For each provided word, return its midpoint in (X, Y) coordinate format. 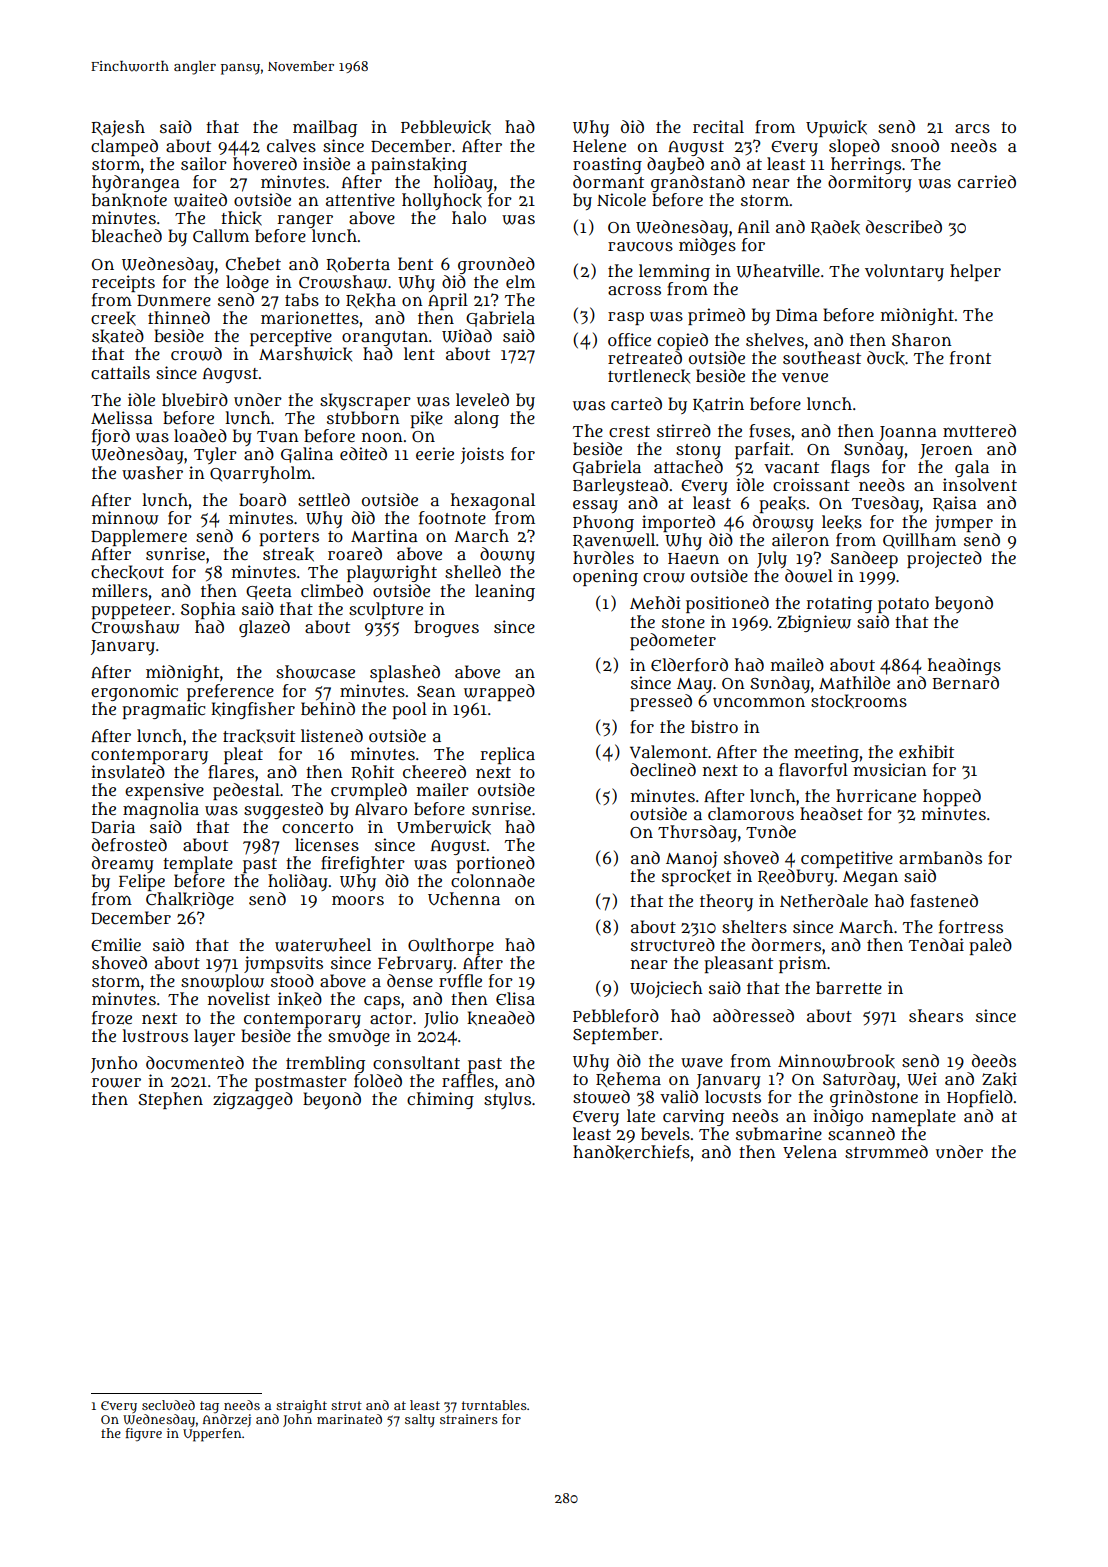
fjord (111, 437)
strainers (469, 1419)
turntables (494, 1405)
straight (301, 1407)
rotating (839, 604)
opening (605, 577)
